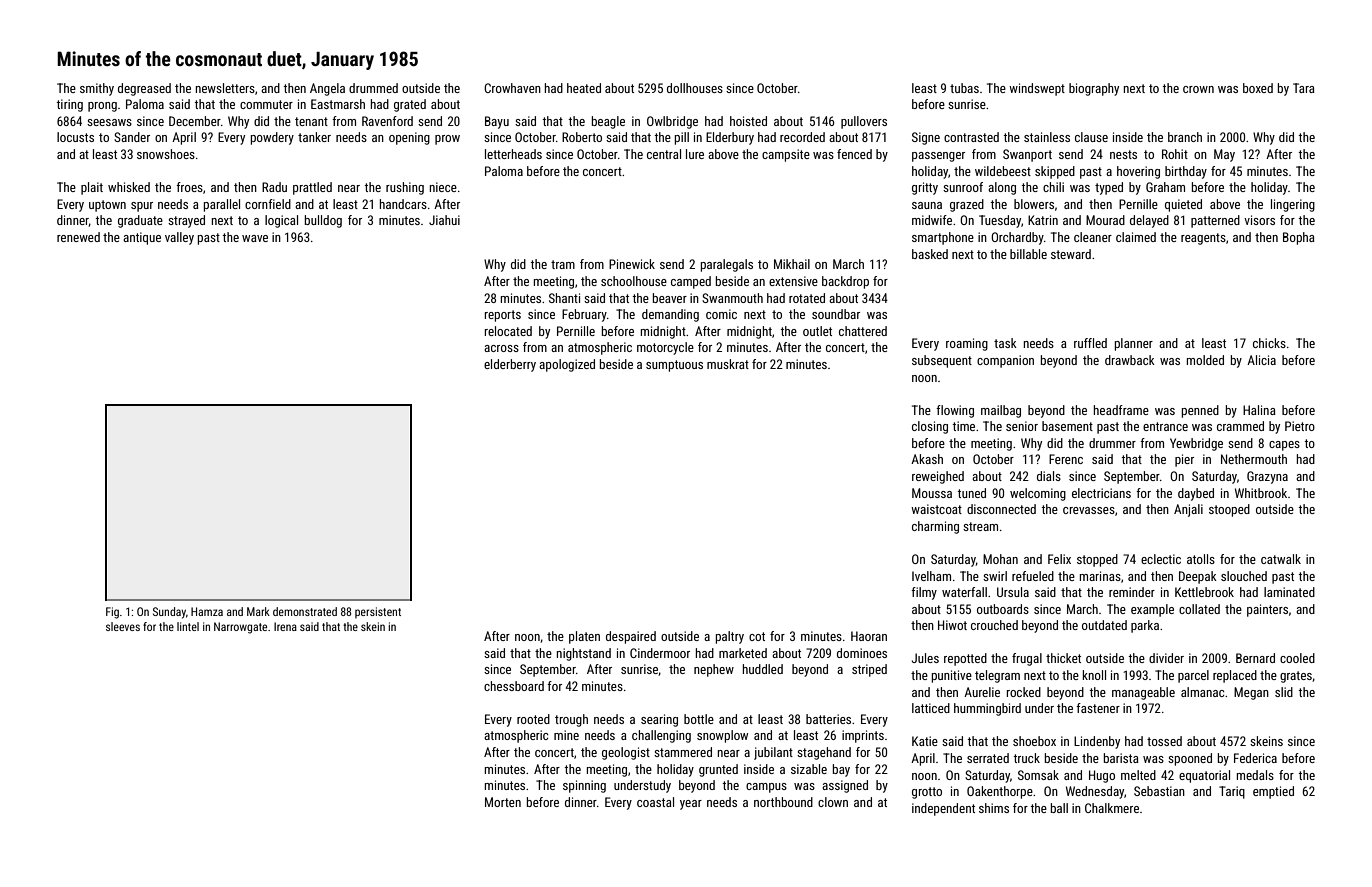 Image resolution: width=1372 pixels, height=887 pixels. Describe the element at coordinates (513, 154) in the screenshot. I see `letterheads` at that location.
